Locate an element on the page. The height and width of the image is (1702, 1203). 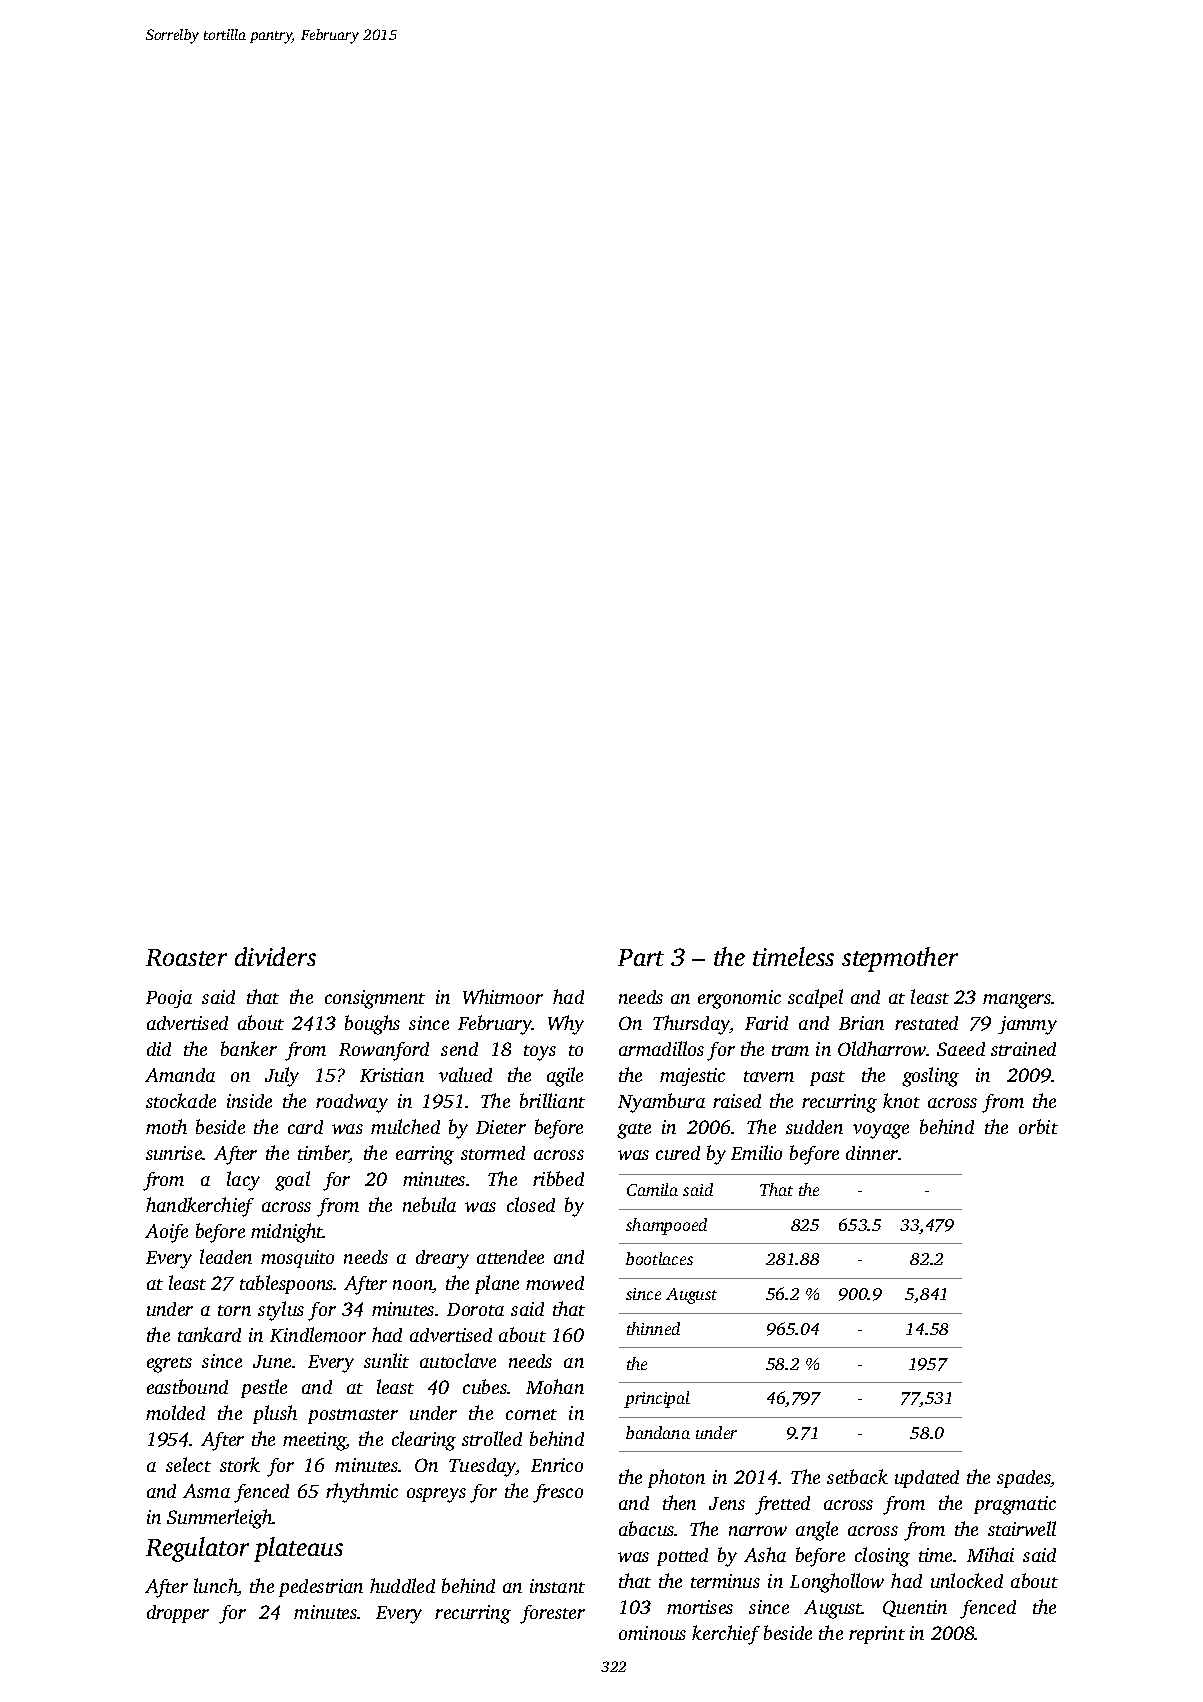
pedestrian is located at coordinates (321, 1588).
